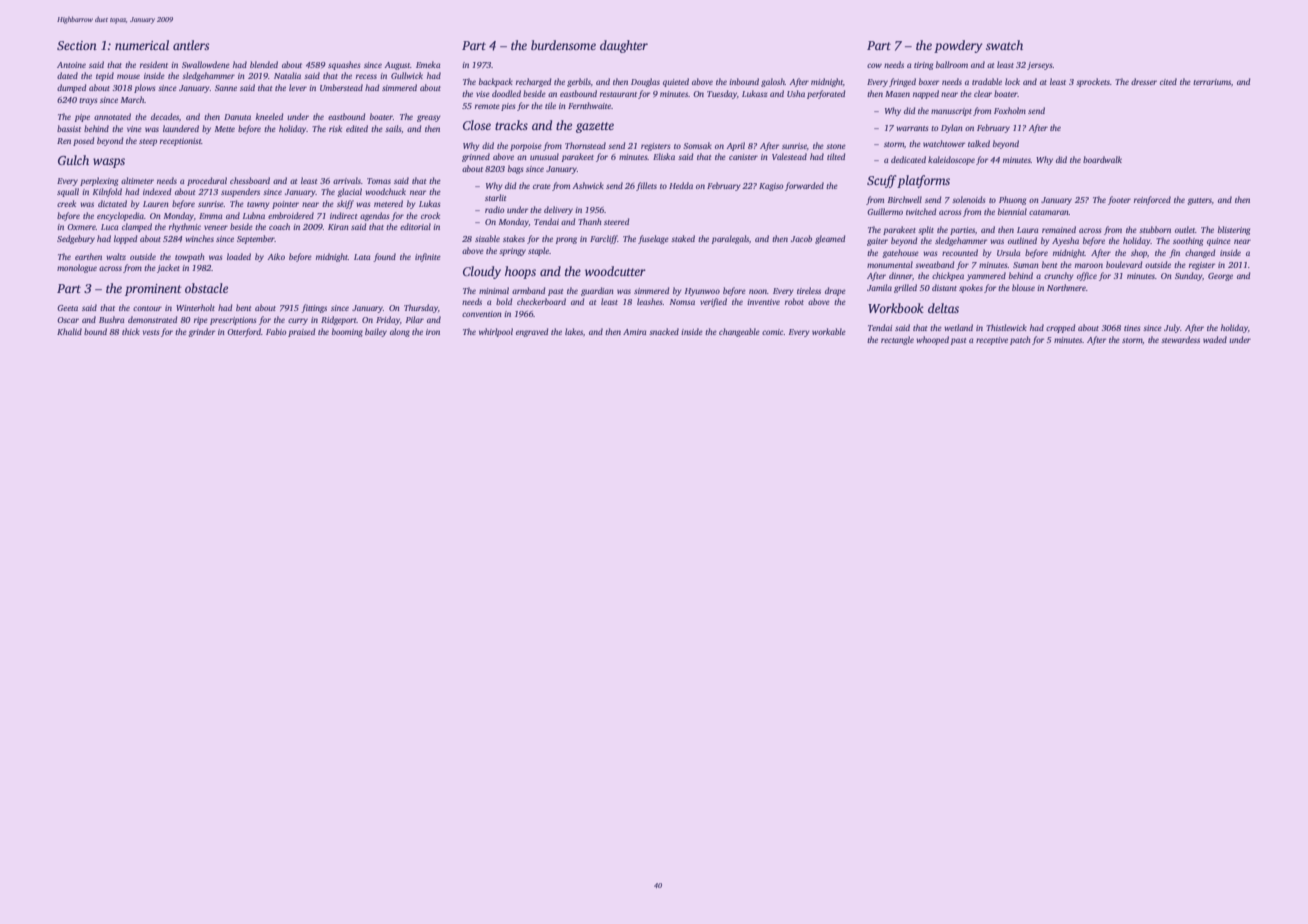 This document has width=1308, height=924. What do you see at coordinates (1020, 340) in the document?
I see `patch` at bounding box center [1020, 340].
